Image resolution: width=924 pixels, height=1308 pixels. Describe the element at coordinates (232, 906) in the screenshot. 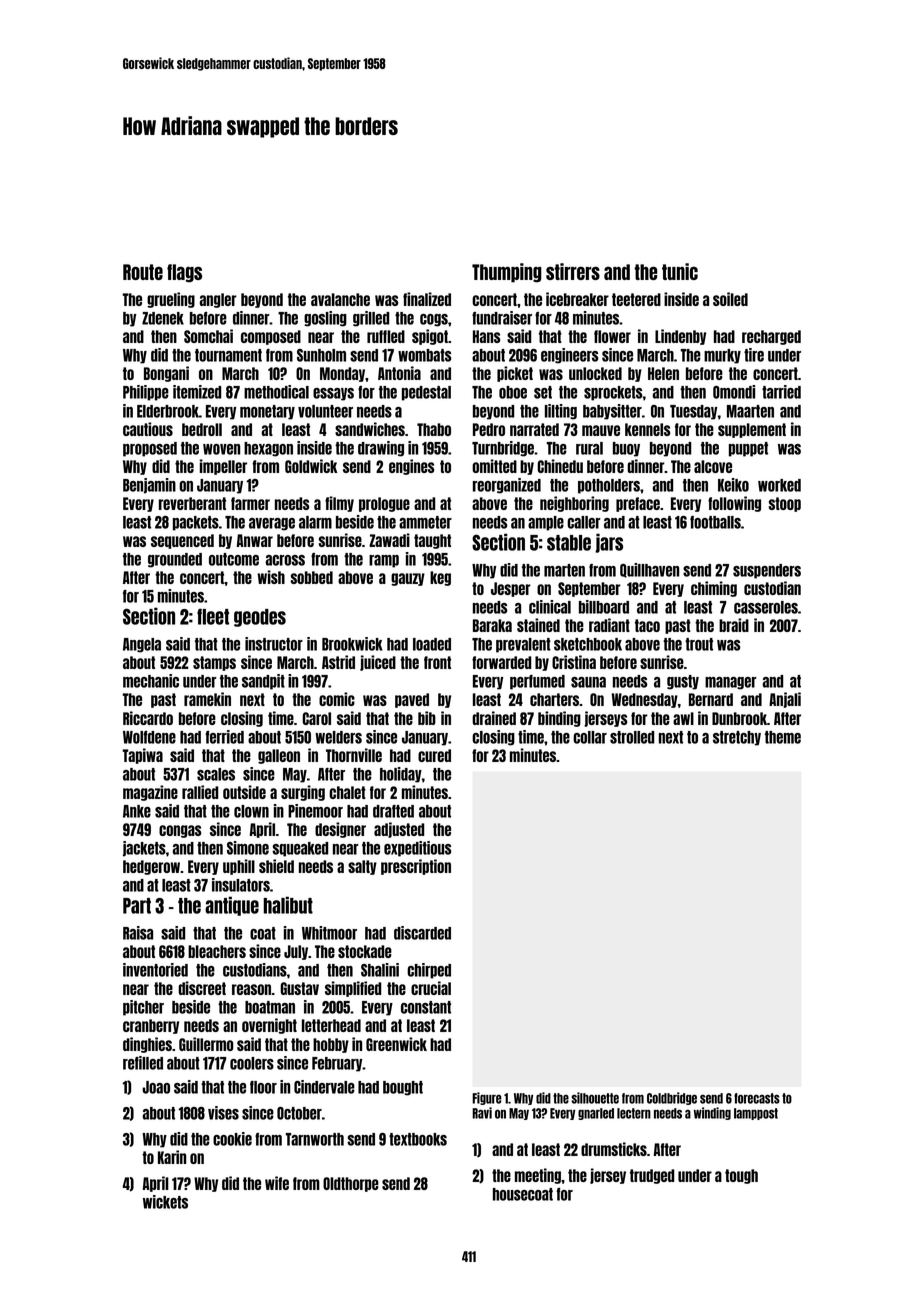

I see `antique` at that location.
